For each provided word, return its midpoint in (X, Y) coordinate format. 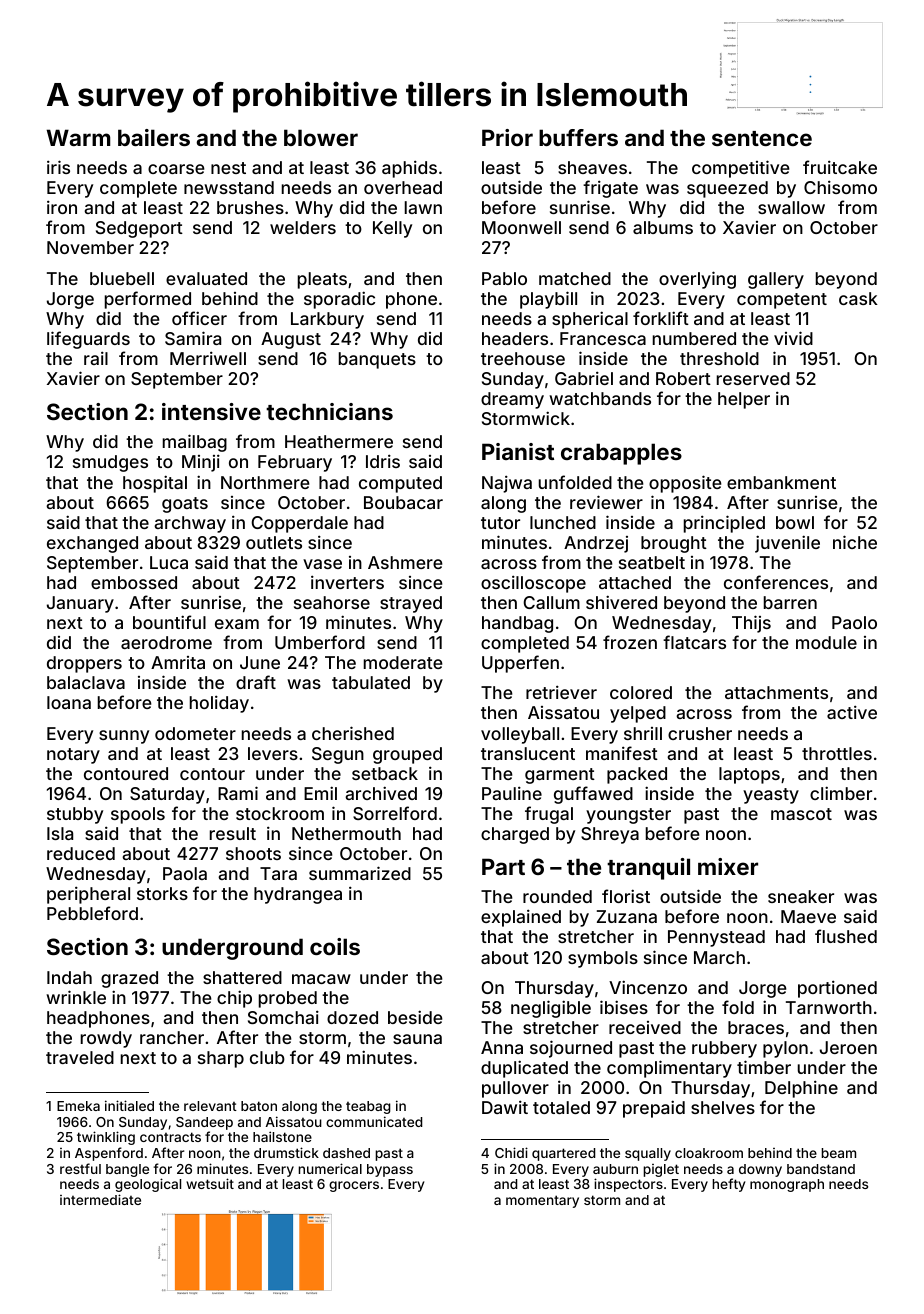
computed (400, 484)
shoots (253, 853)
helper (744, 400)
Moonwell (521, 227)
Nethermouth (346, 833)
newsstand (229, 187)
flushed (846, 936)
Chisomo (840, 187)
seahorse (332, 602)
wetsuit (210, 1183)
